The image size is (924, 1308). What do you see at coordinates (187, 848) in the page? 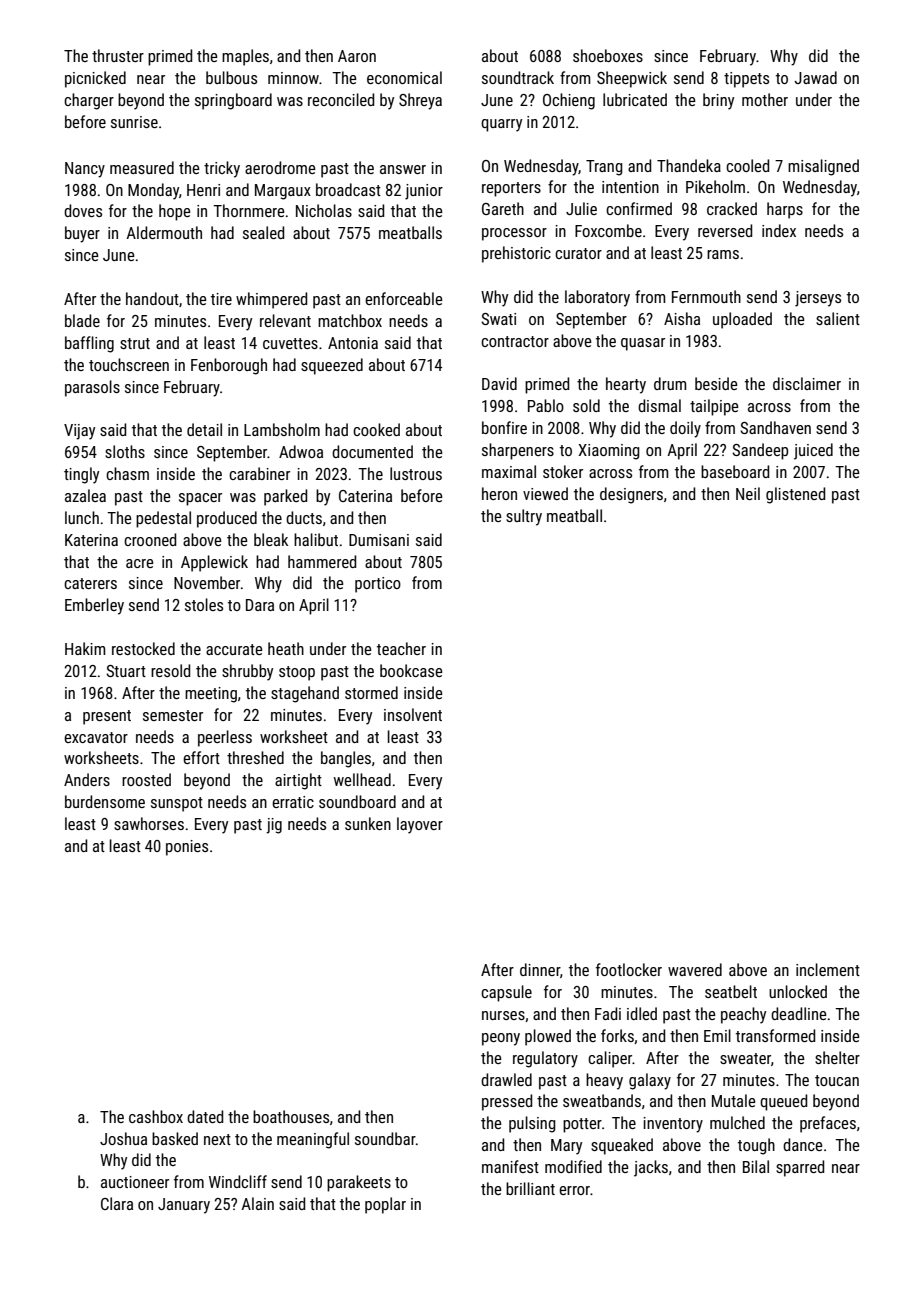
I see `ponies` at bounding box center [187, 848].
